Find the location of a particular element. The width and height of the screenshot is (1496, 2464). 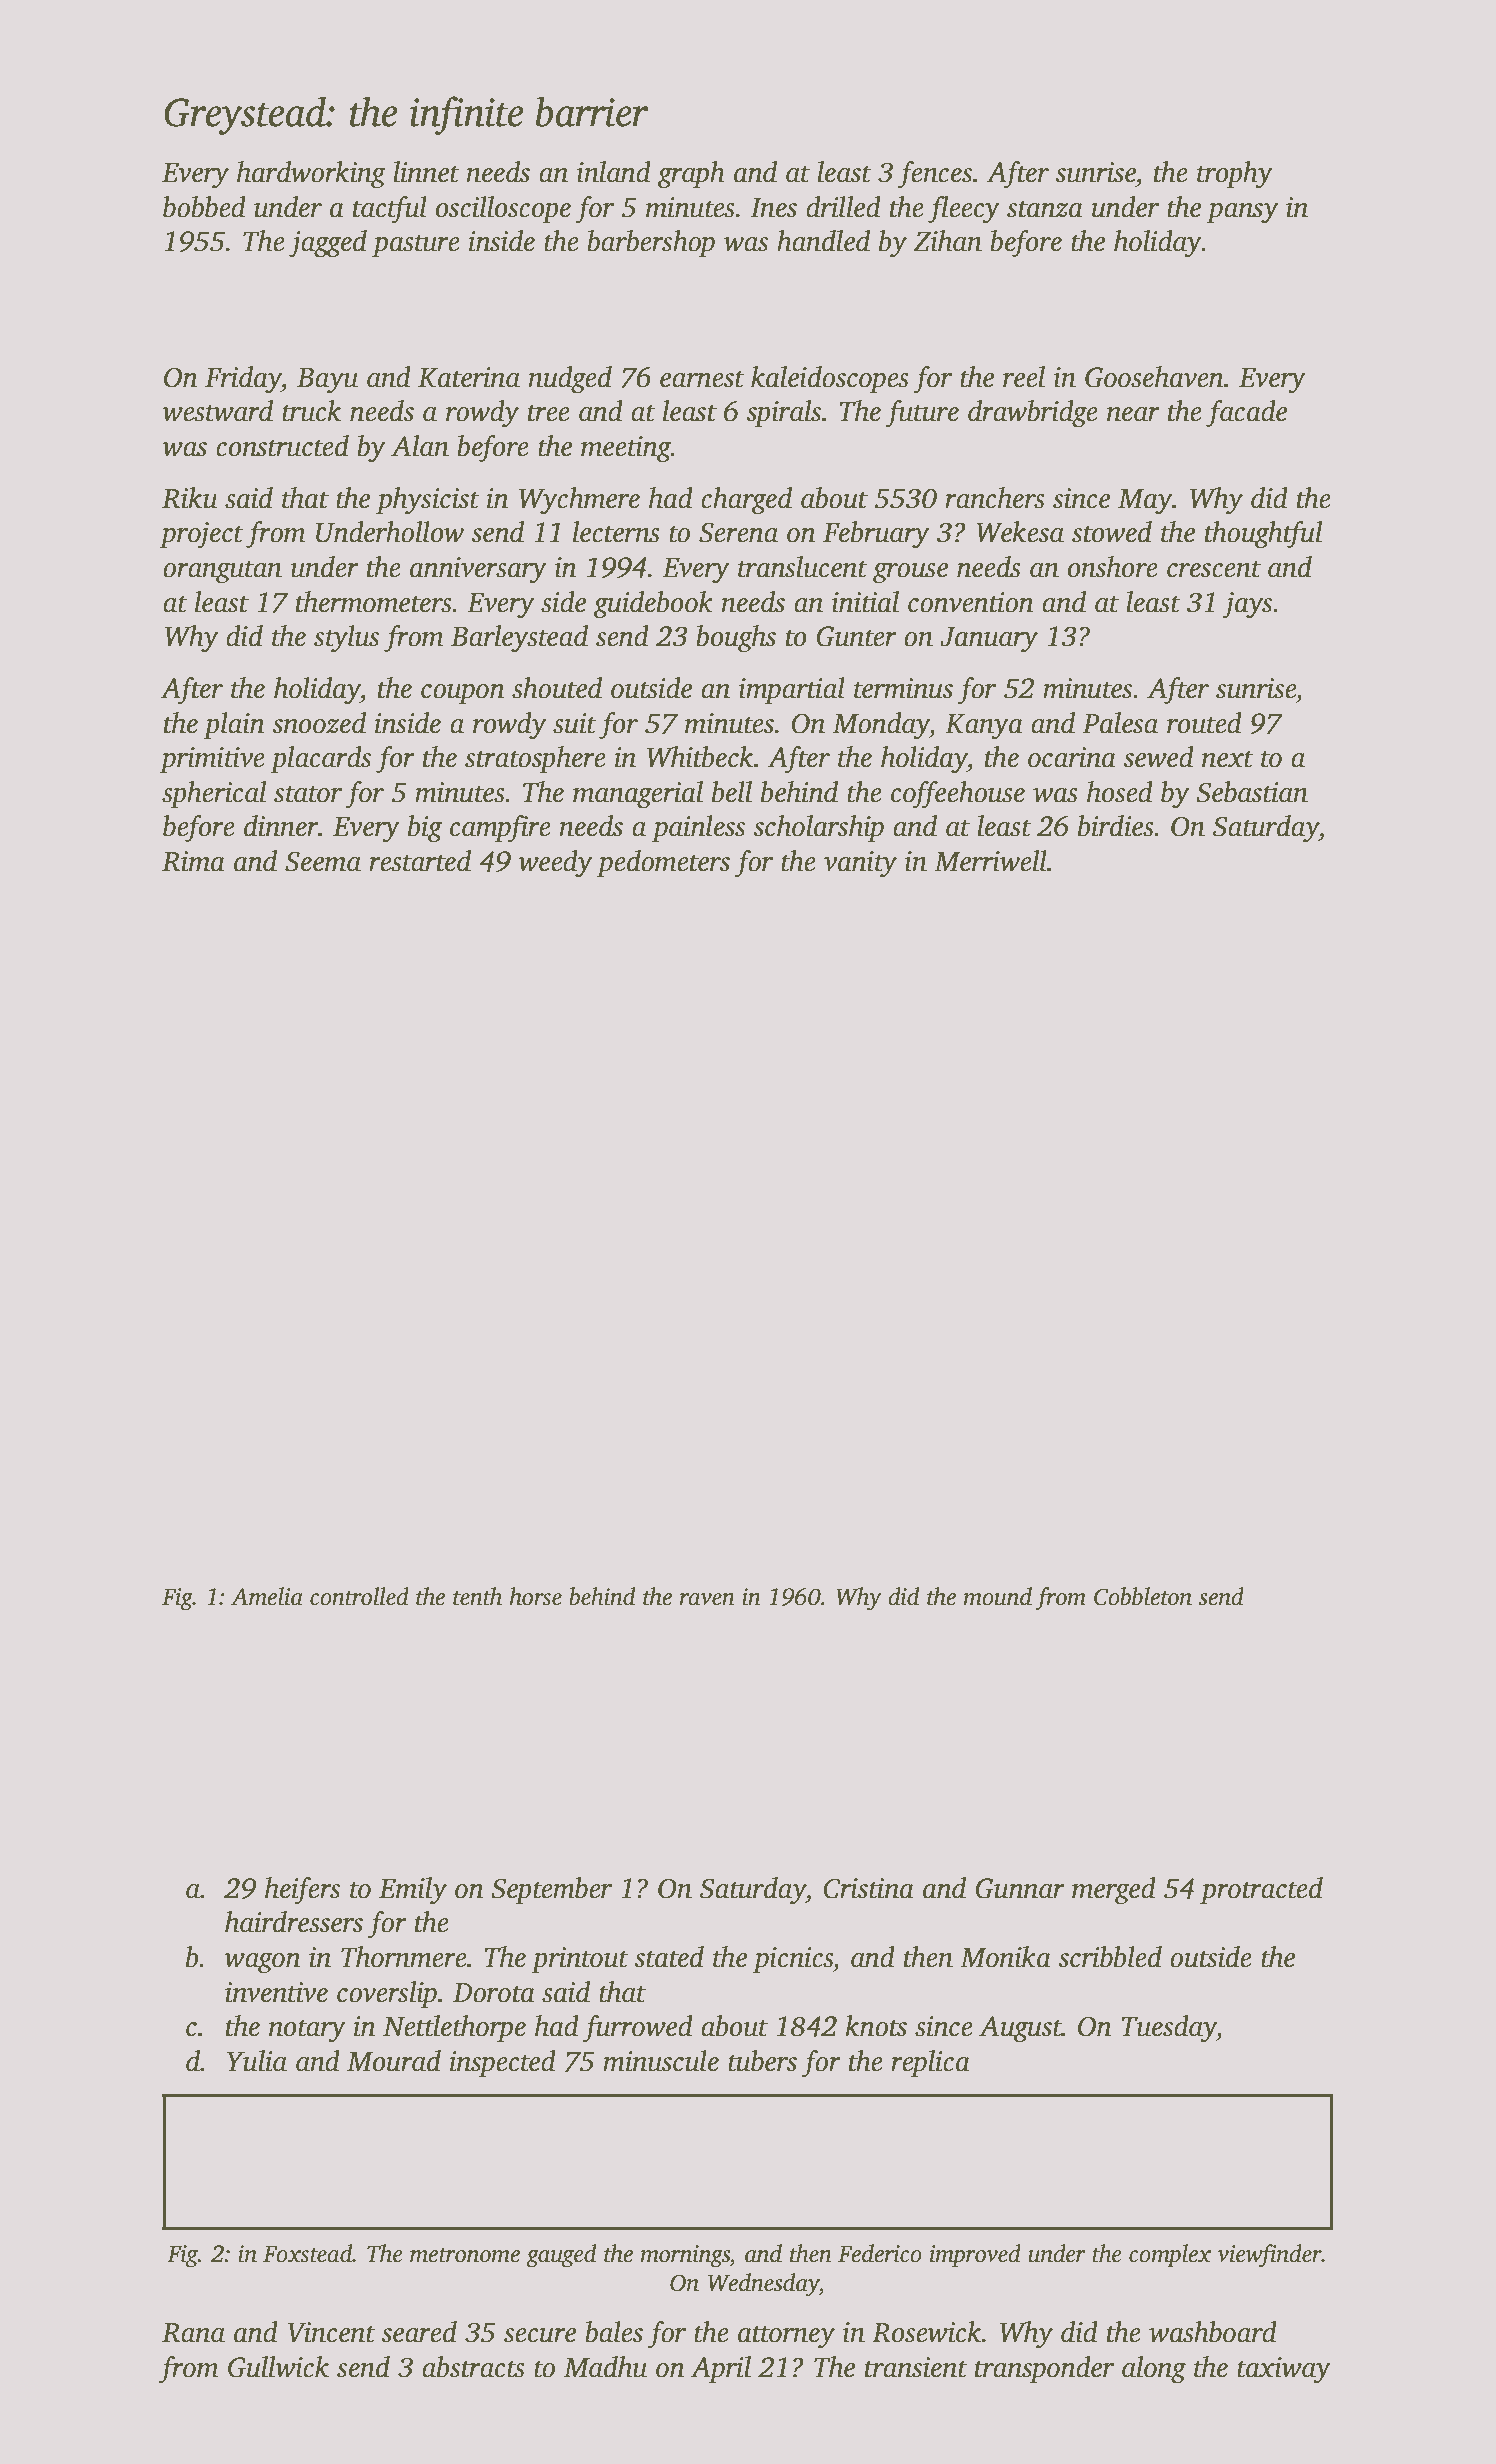

translucent is located at coordinates (803, 567).
